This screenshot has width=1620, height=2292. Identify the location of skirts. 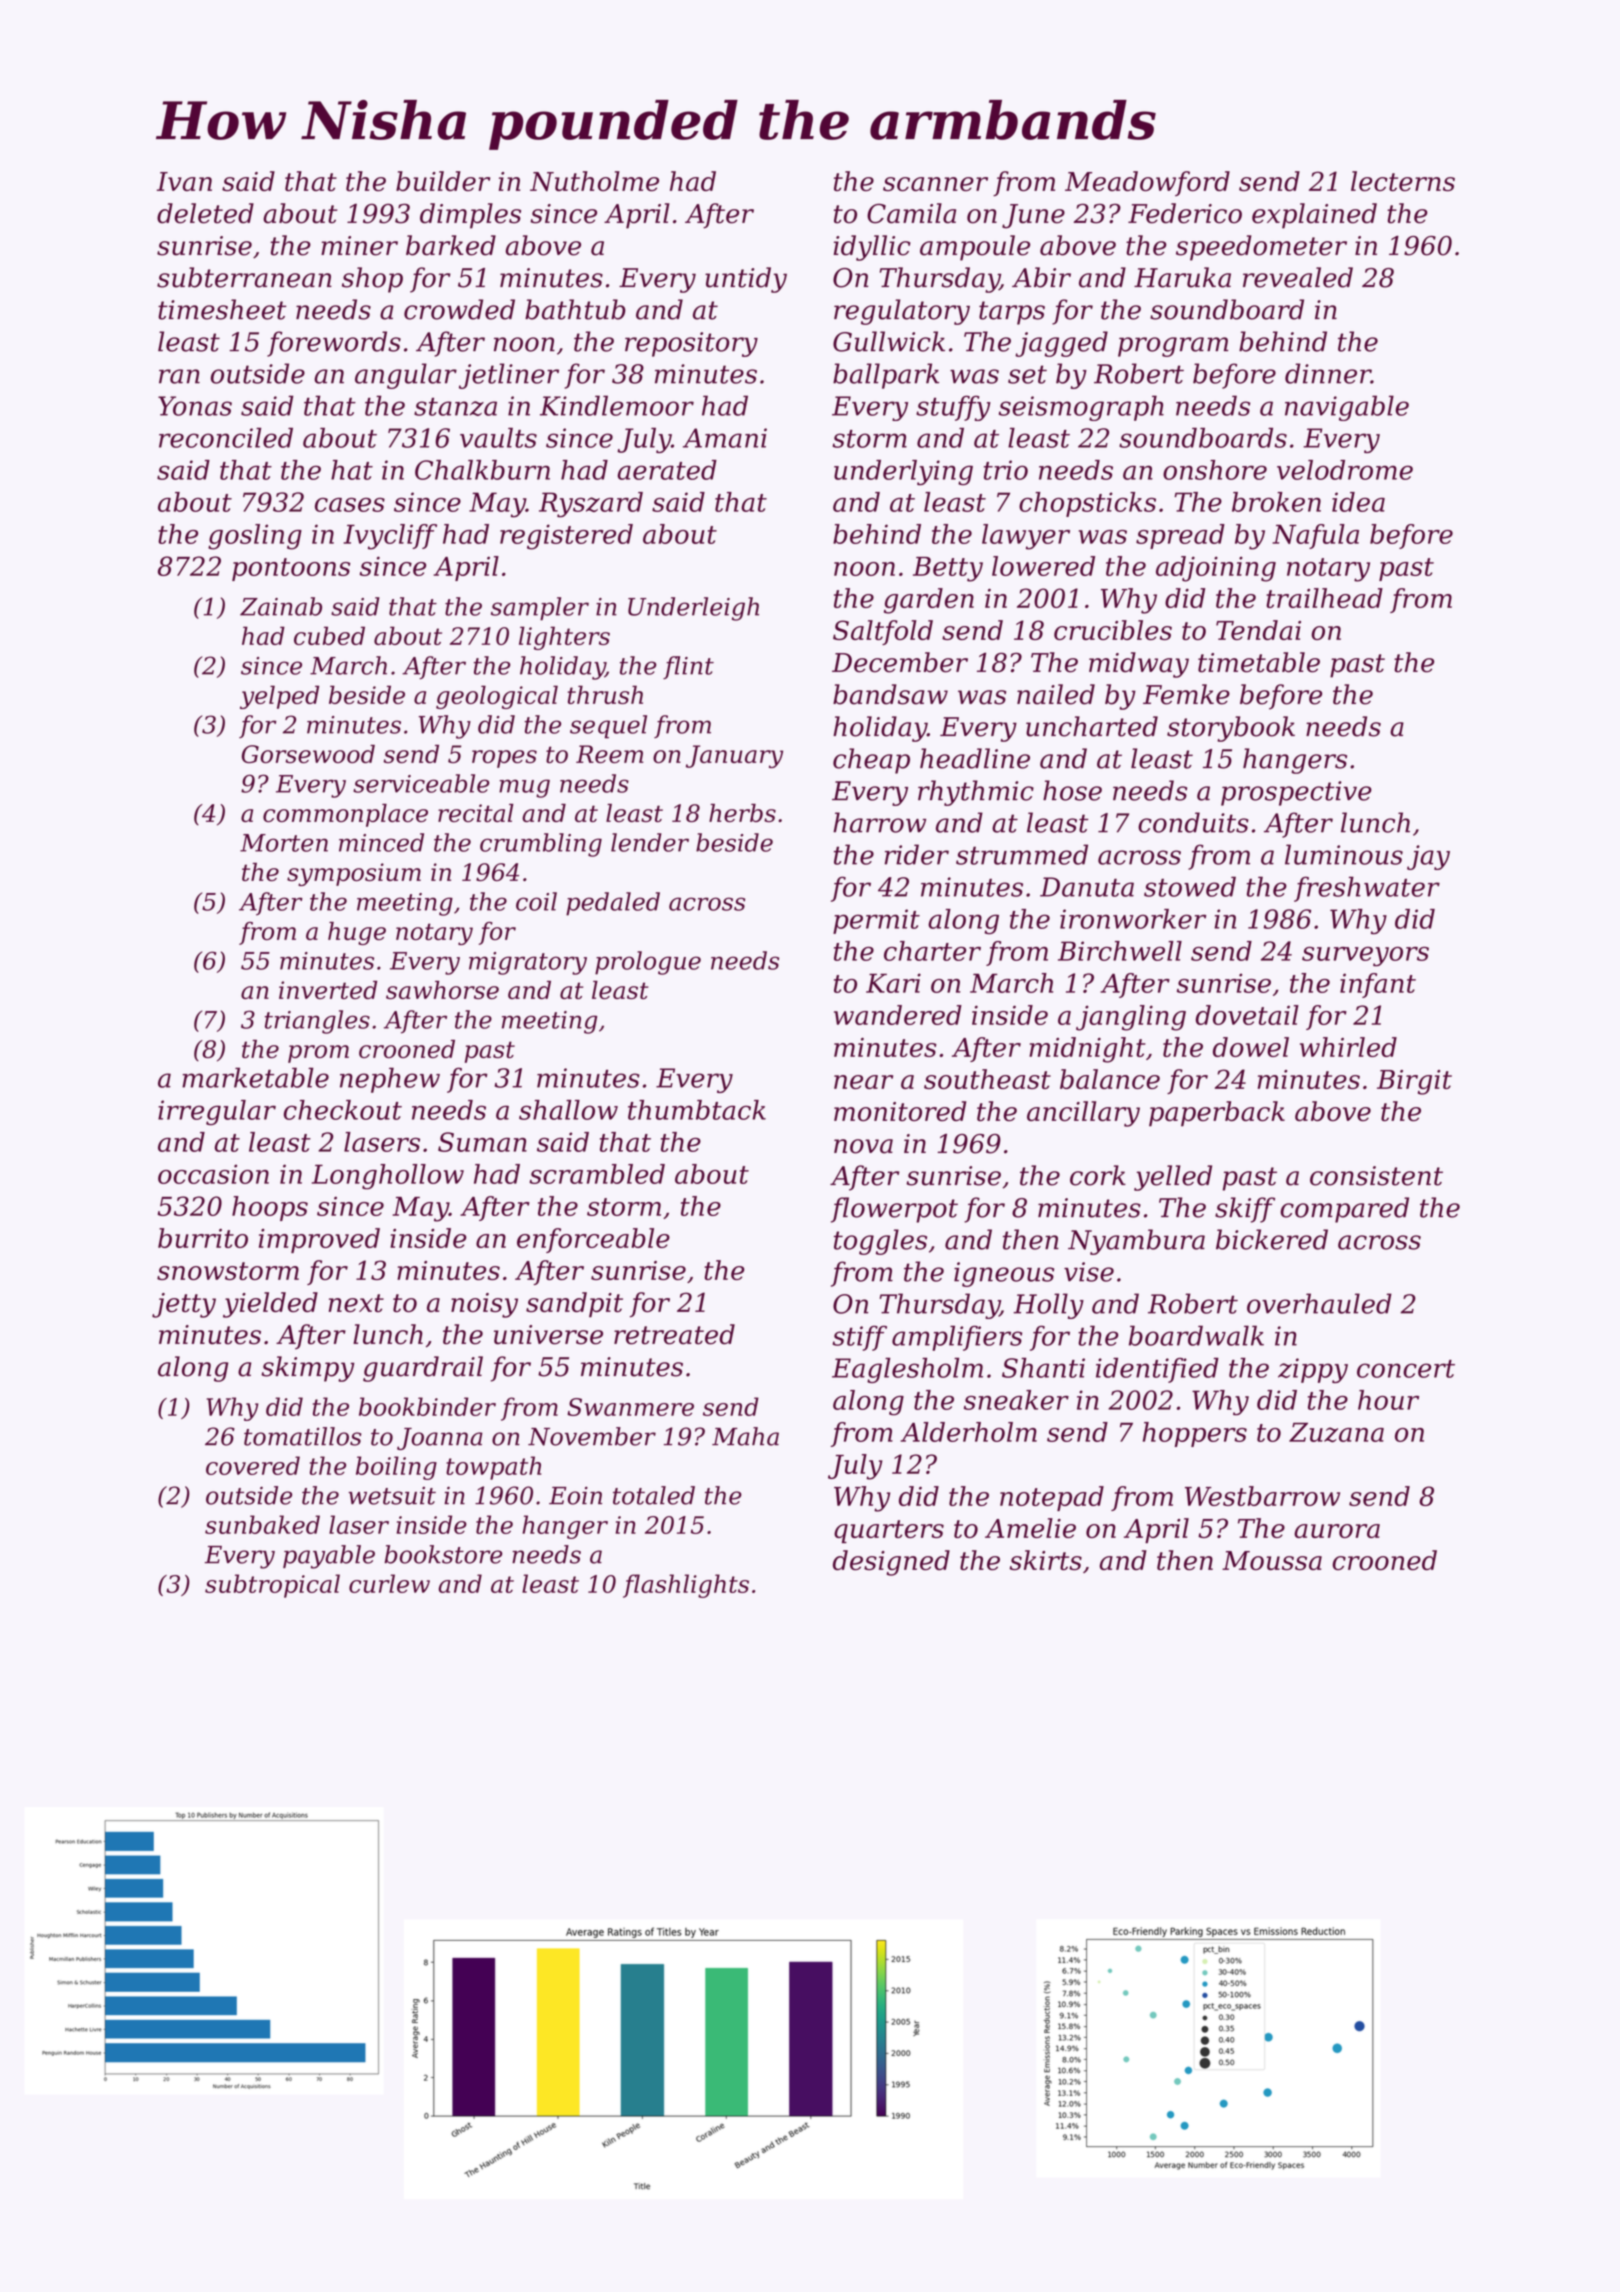
(1046, 1560).
